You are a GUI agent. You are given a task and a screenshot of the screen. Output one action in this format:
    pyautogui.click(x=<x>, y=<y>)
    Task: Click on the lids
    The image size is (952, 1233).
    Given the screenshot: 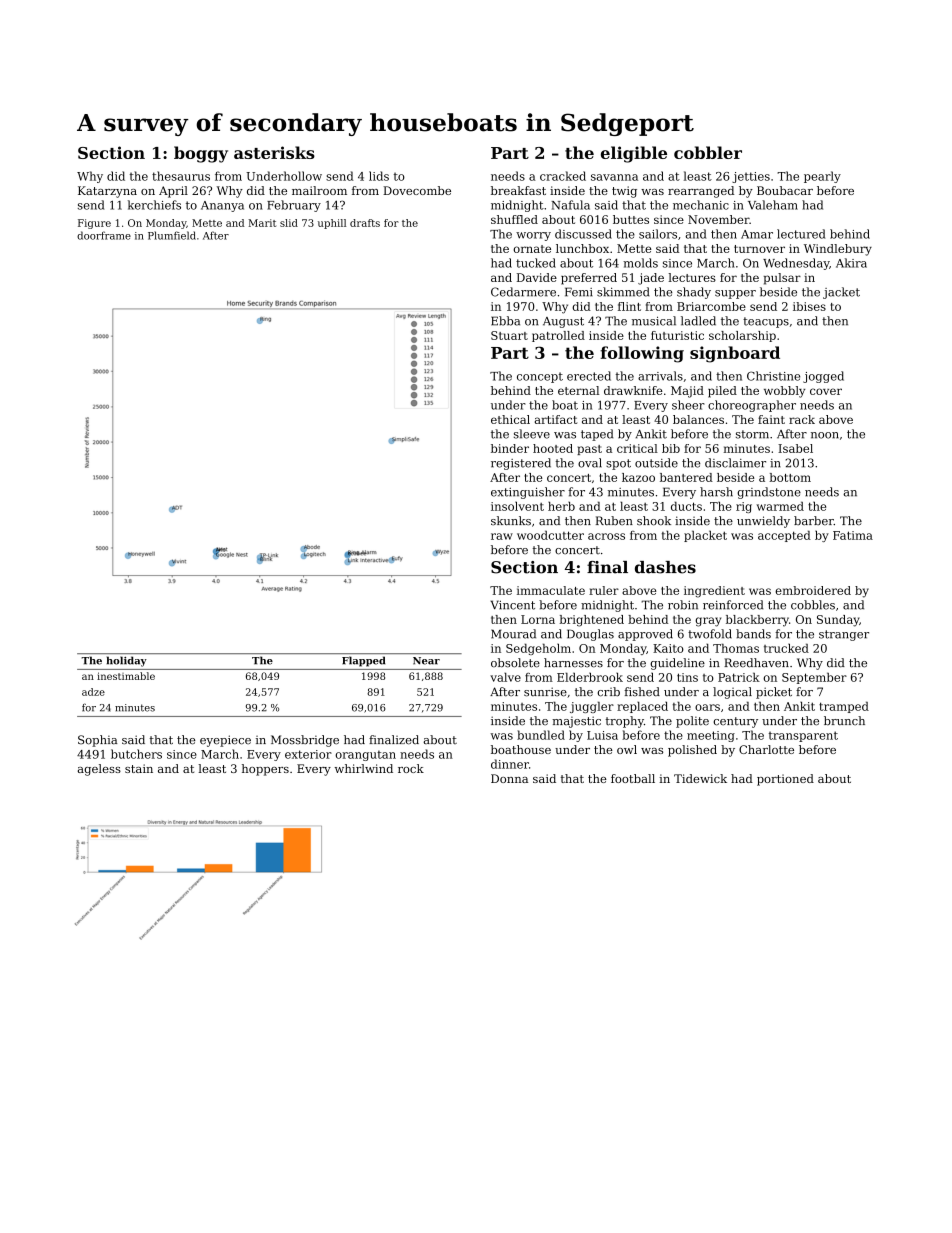 What is the action you would take?
    pyautogui.click(x=379, y=176)
